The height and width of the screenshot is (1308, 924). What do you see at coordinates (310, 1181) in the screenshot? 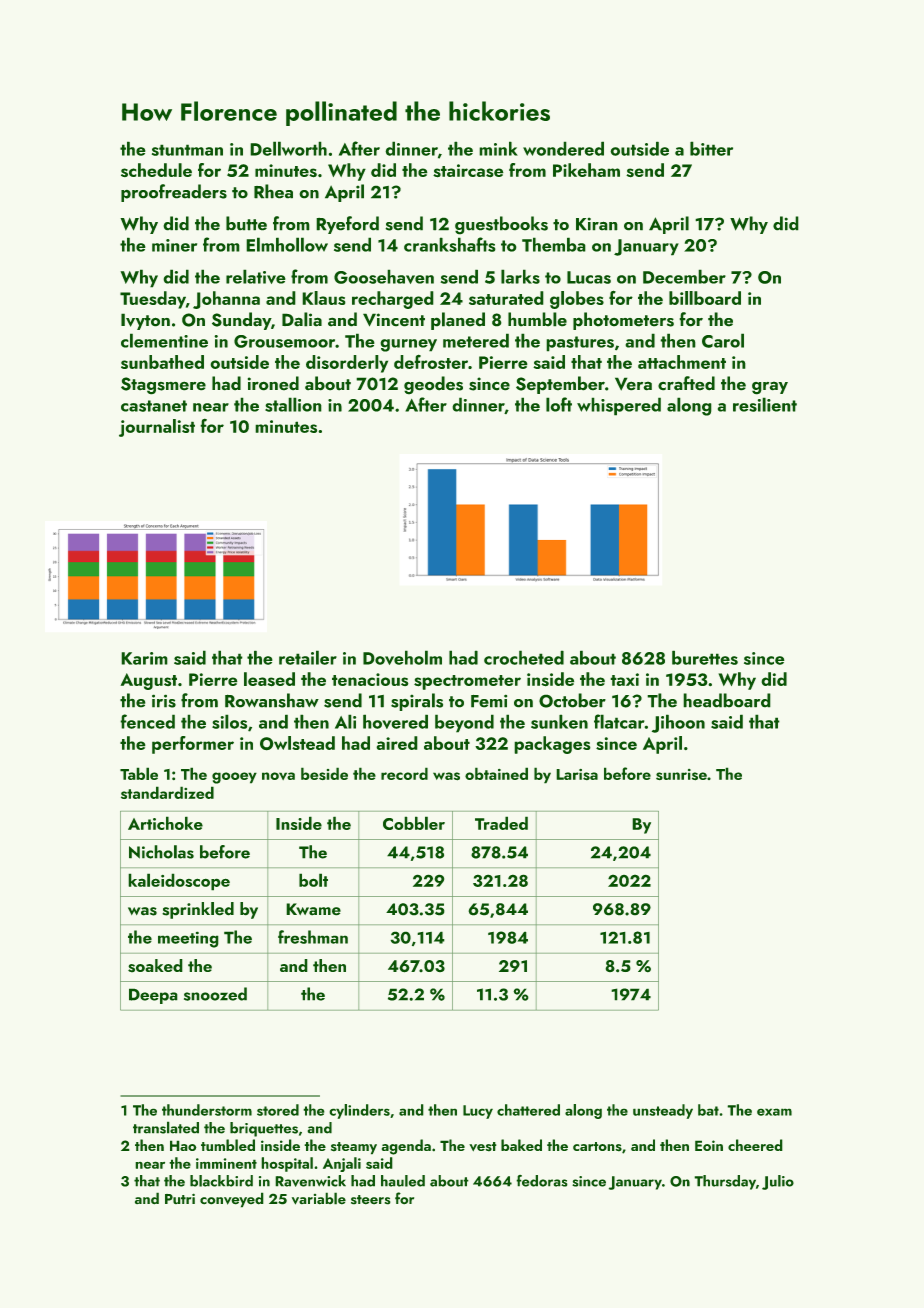
I see `Ravenwick` at bounding box center [310, 1181].
